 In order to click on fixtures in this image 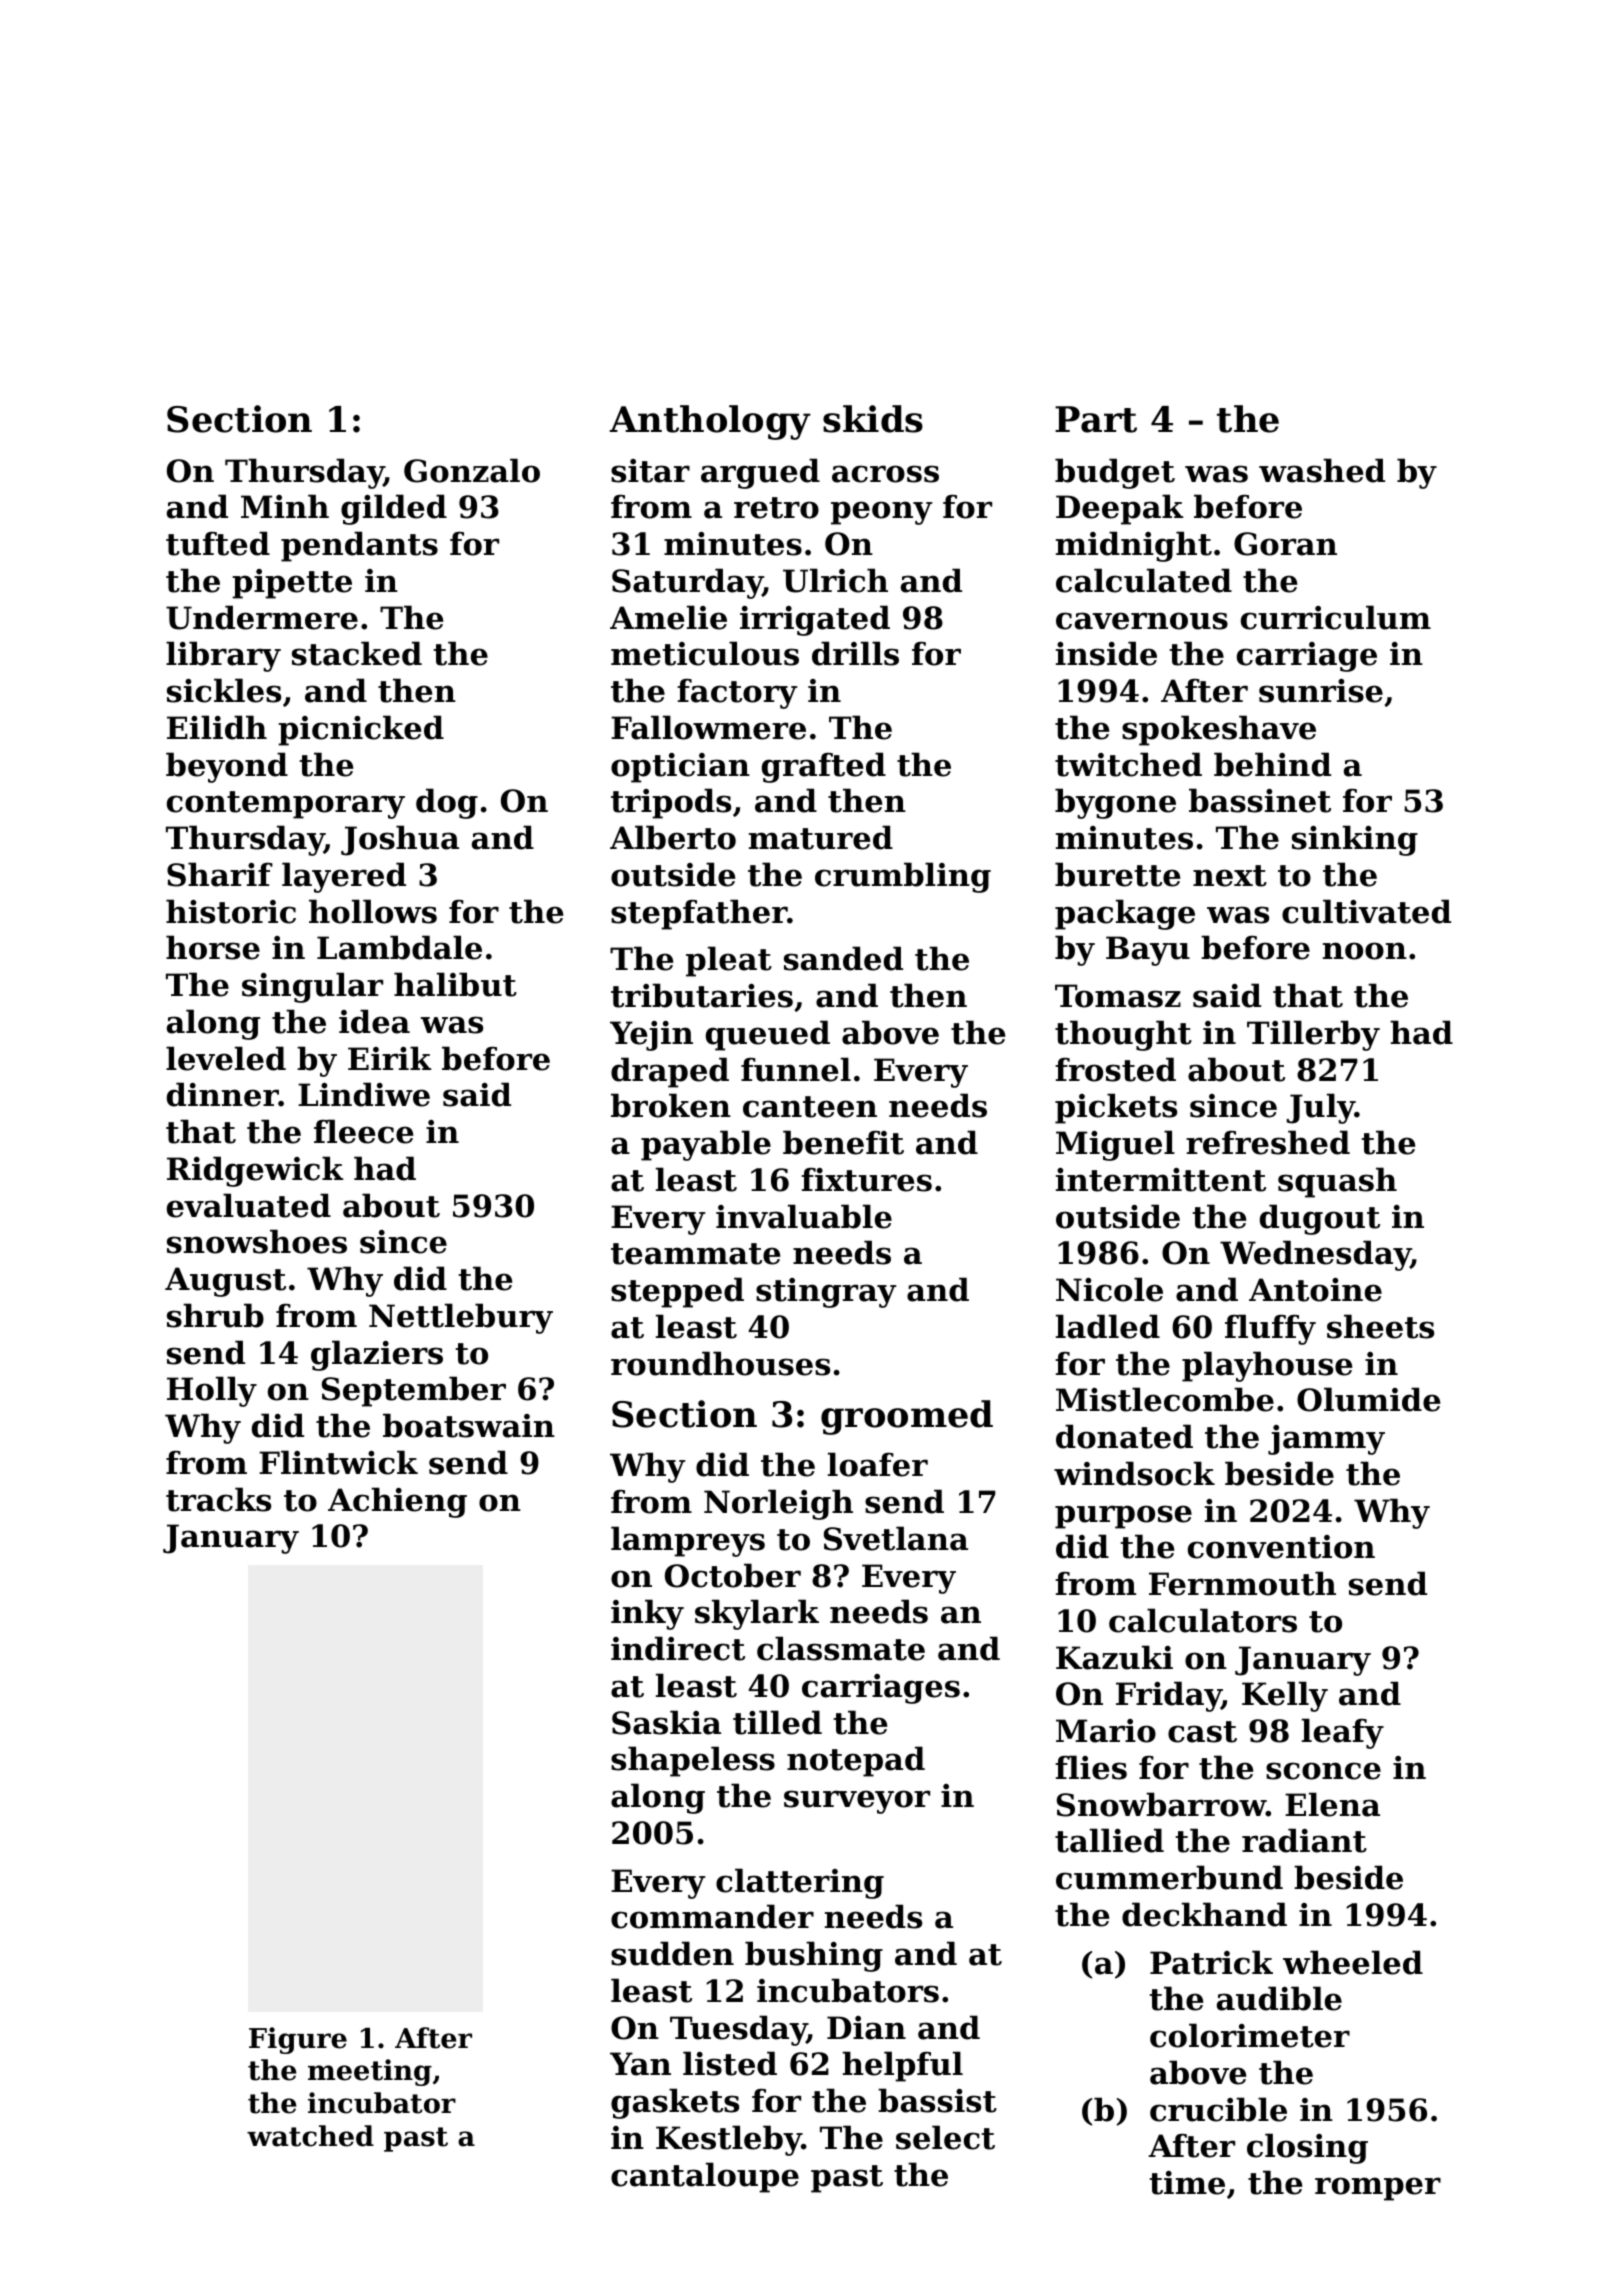, I will do `click(866, 1180)`.
